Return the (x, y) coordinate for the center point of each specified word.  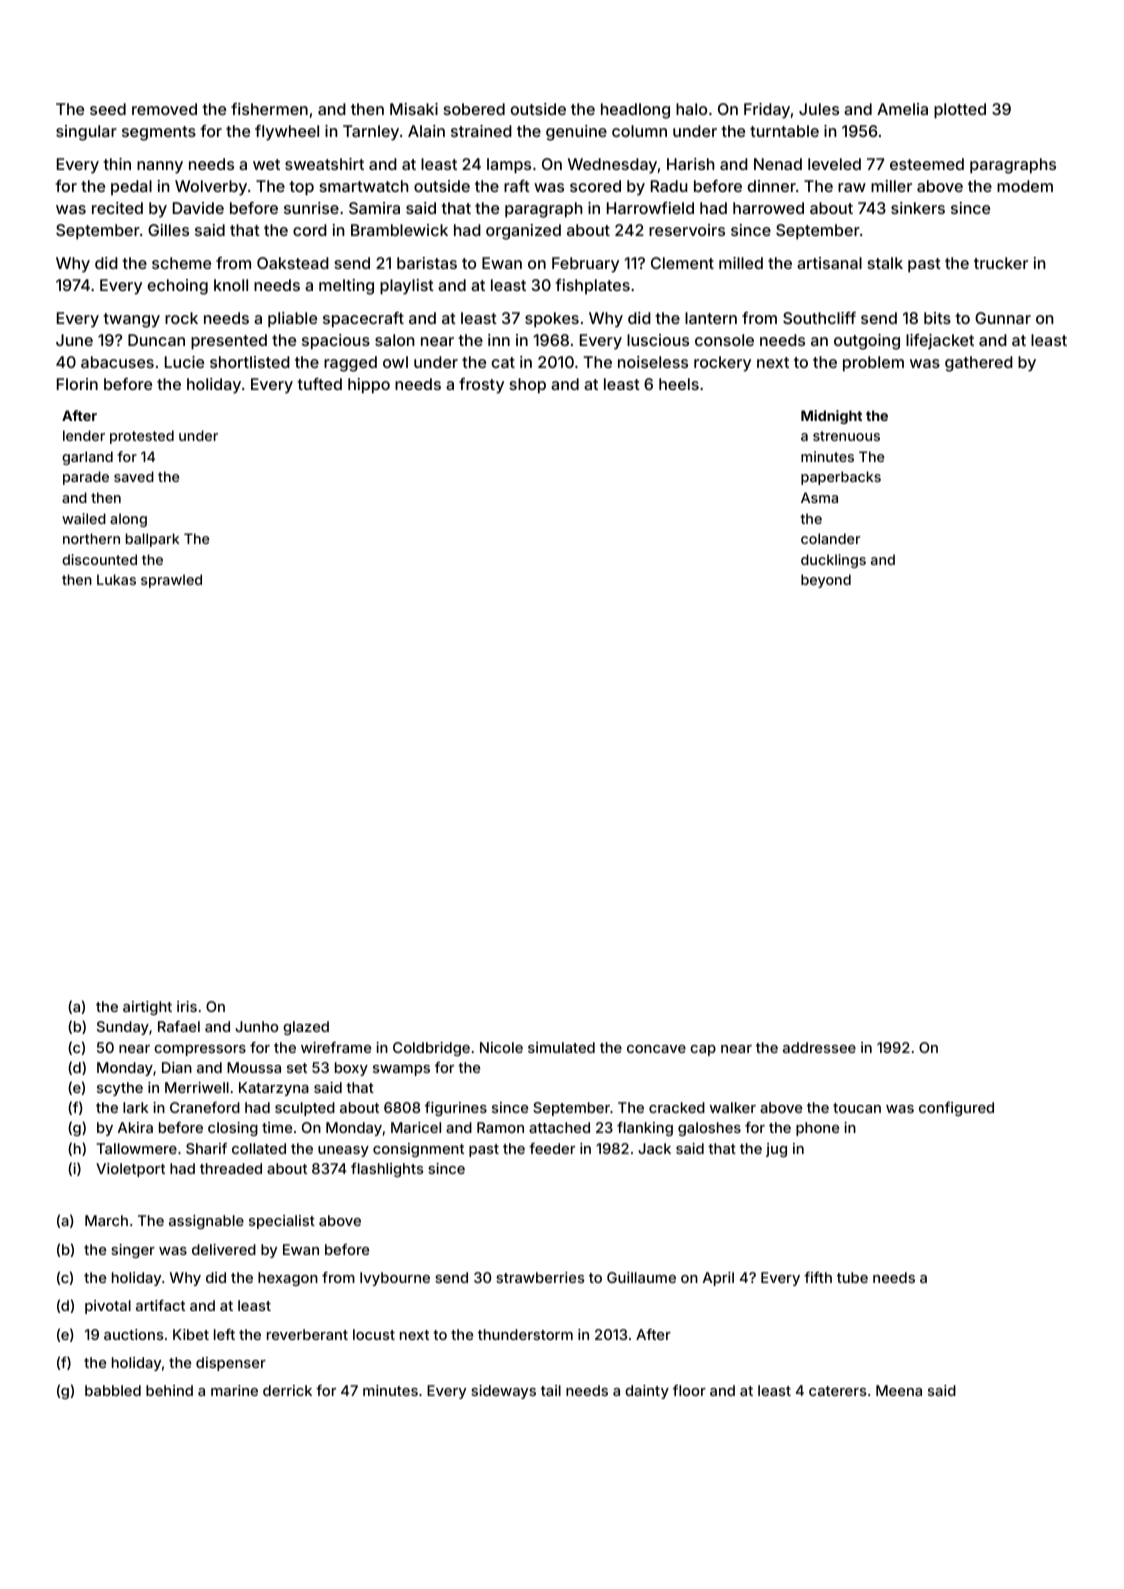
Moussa (254, 1067)
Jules (819, 109)
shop (528, 386)
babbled (113, 1390)
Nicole (501, 1047)
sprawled (171, 581)
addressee (819, 1047)
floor (689, 1390)
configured (956, 1109)
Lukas (116, 579)
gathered (979, 364)
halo (691, 109)
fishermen (269, 109)
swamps (401, 1070)
